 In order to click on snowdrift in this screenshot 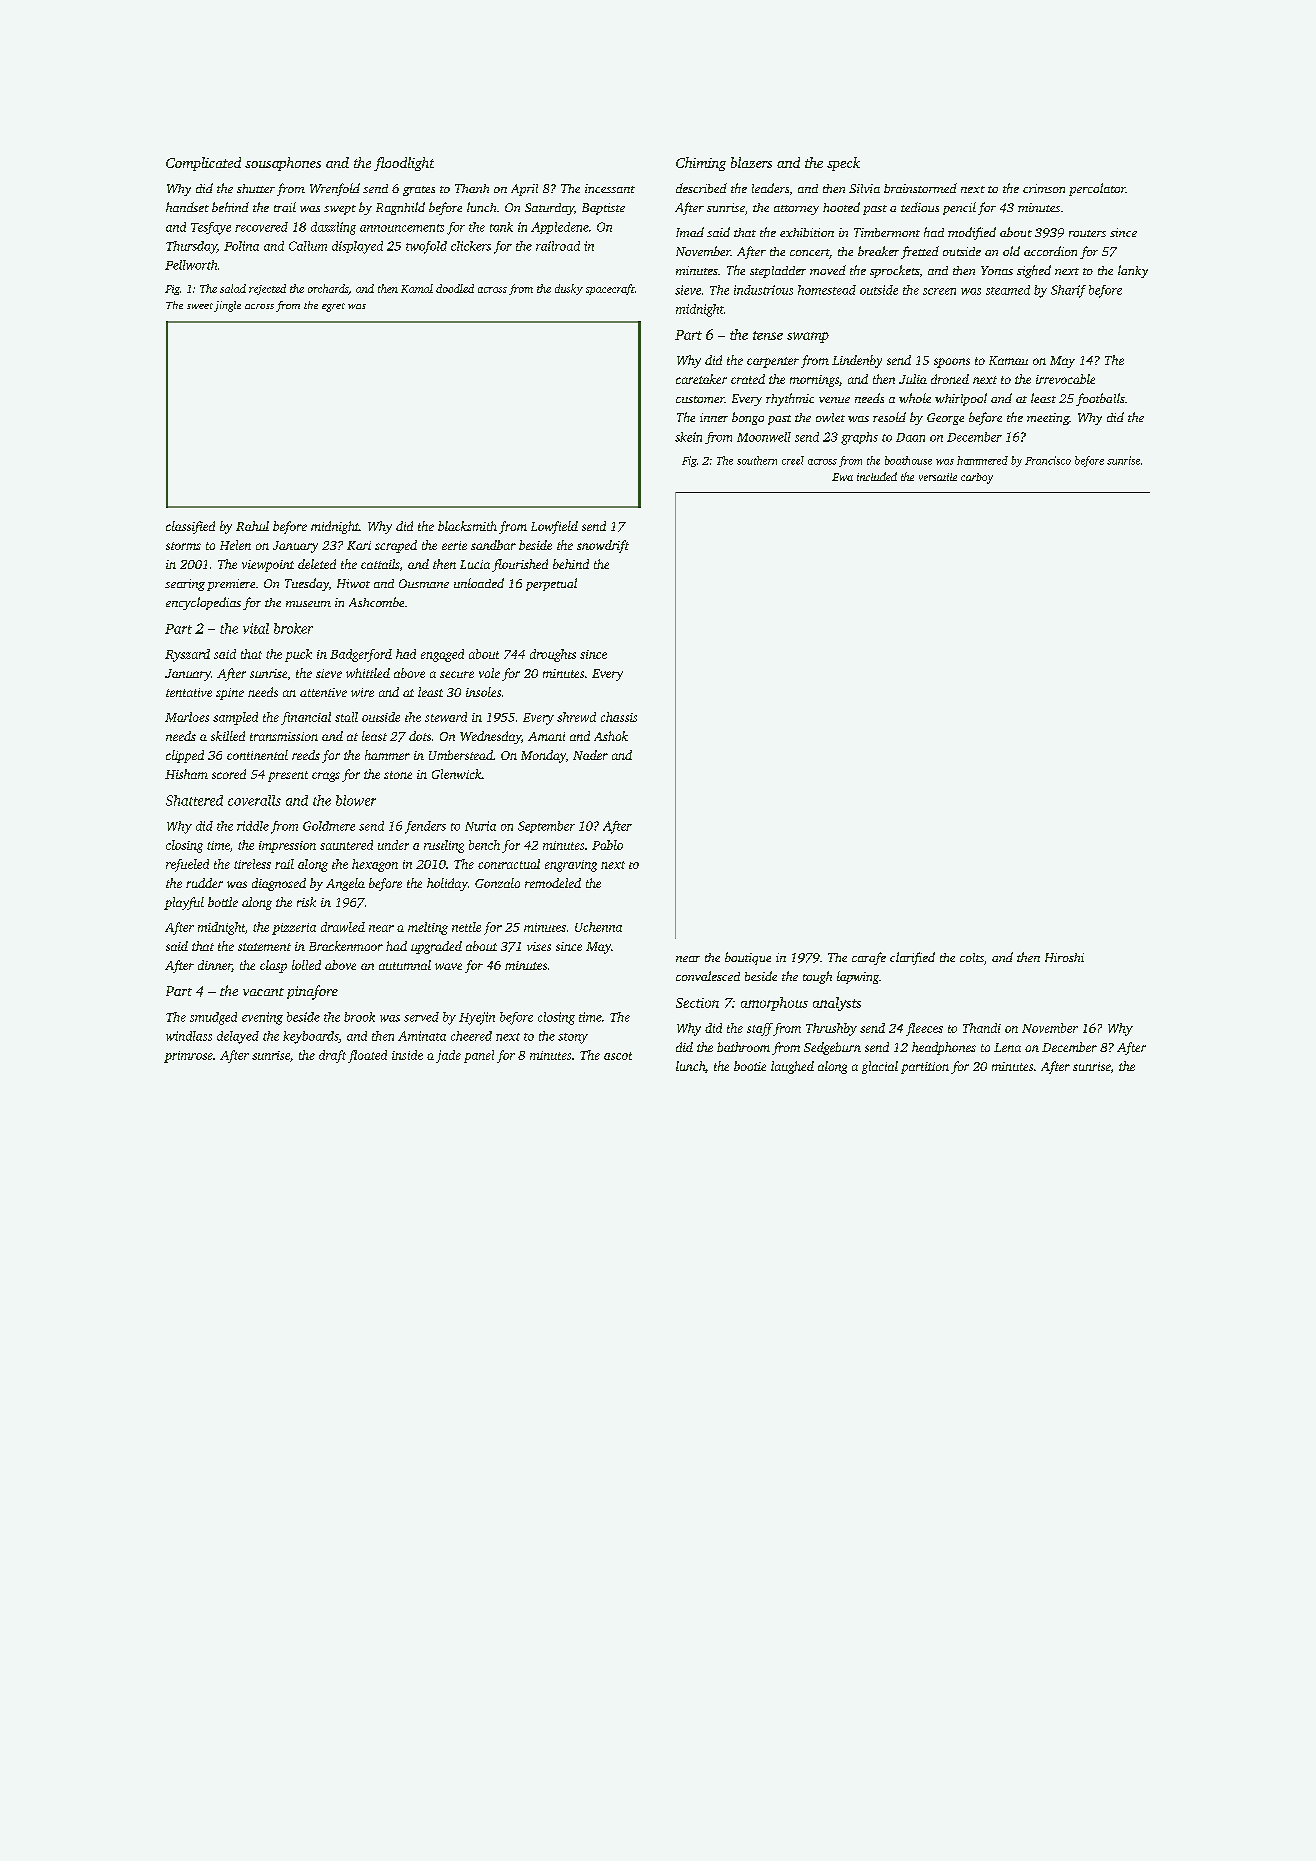, I will do `click(603, 546)`.
